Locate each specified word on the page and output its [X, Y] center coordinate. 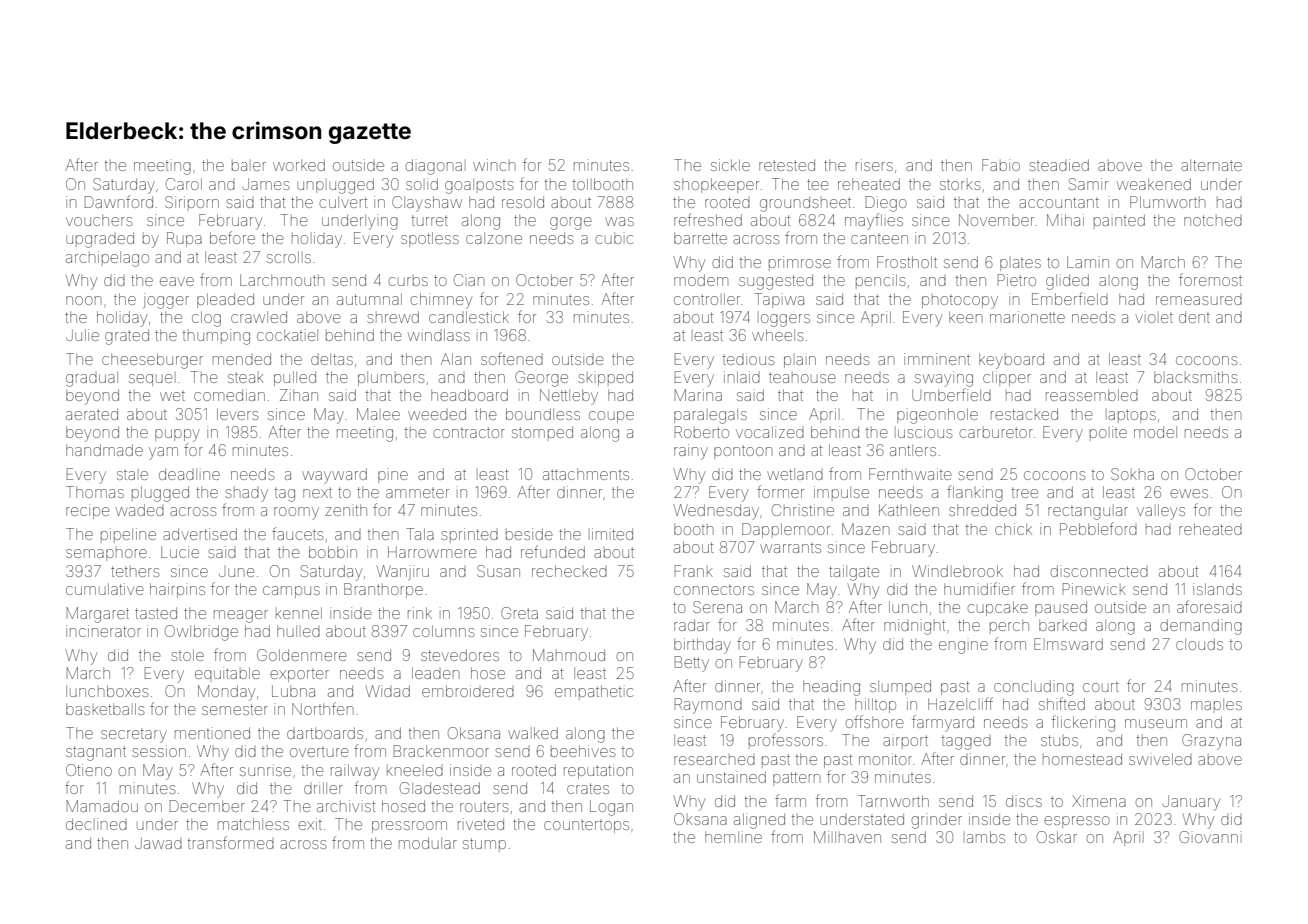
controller [707, 299]
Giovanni [1210, 837]
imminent [937, 359]
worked [299, 165]
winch [494, 165]
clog [206, 319]
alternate [1211, 165]
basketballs [105, 709]
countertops [586, 826]
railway [355, 772]
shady [246, 495]
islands [1217, 589]
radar [692, 625]
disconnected [1099, 571]
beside [529, 534]
